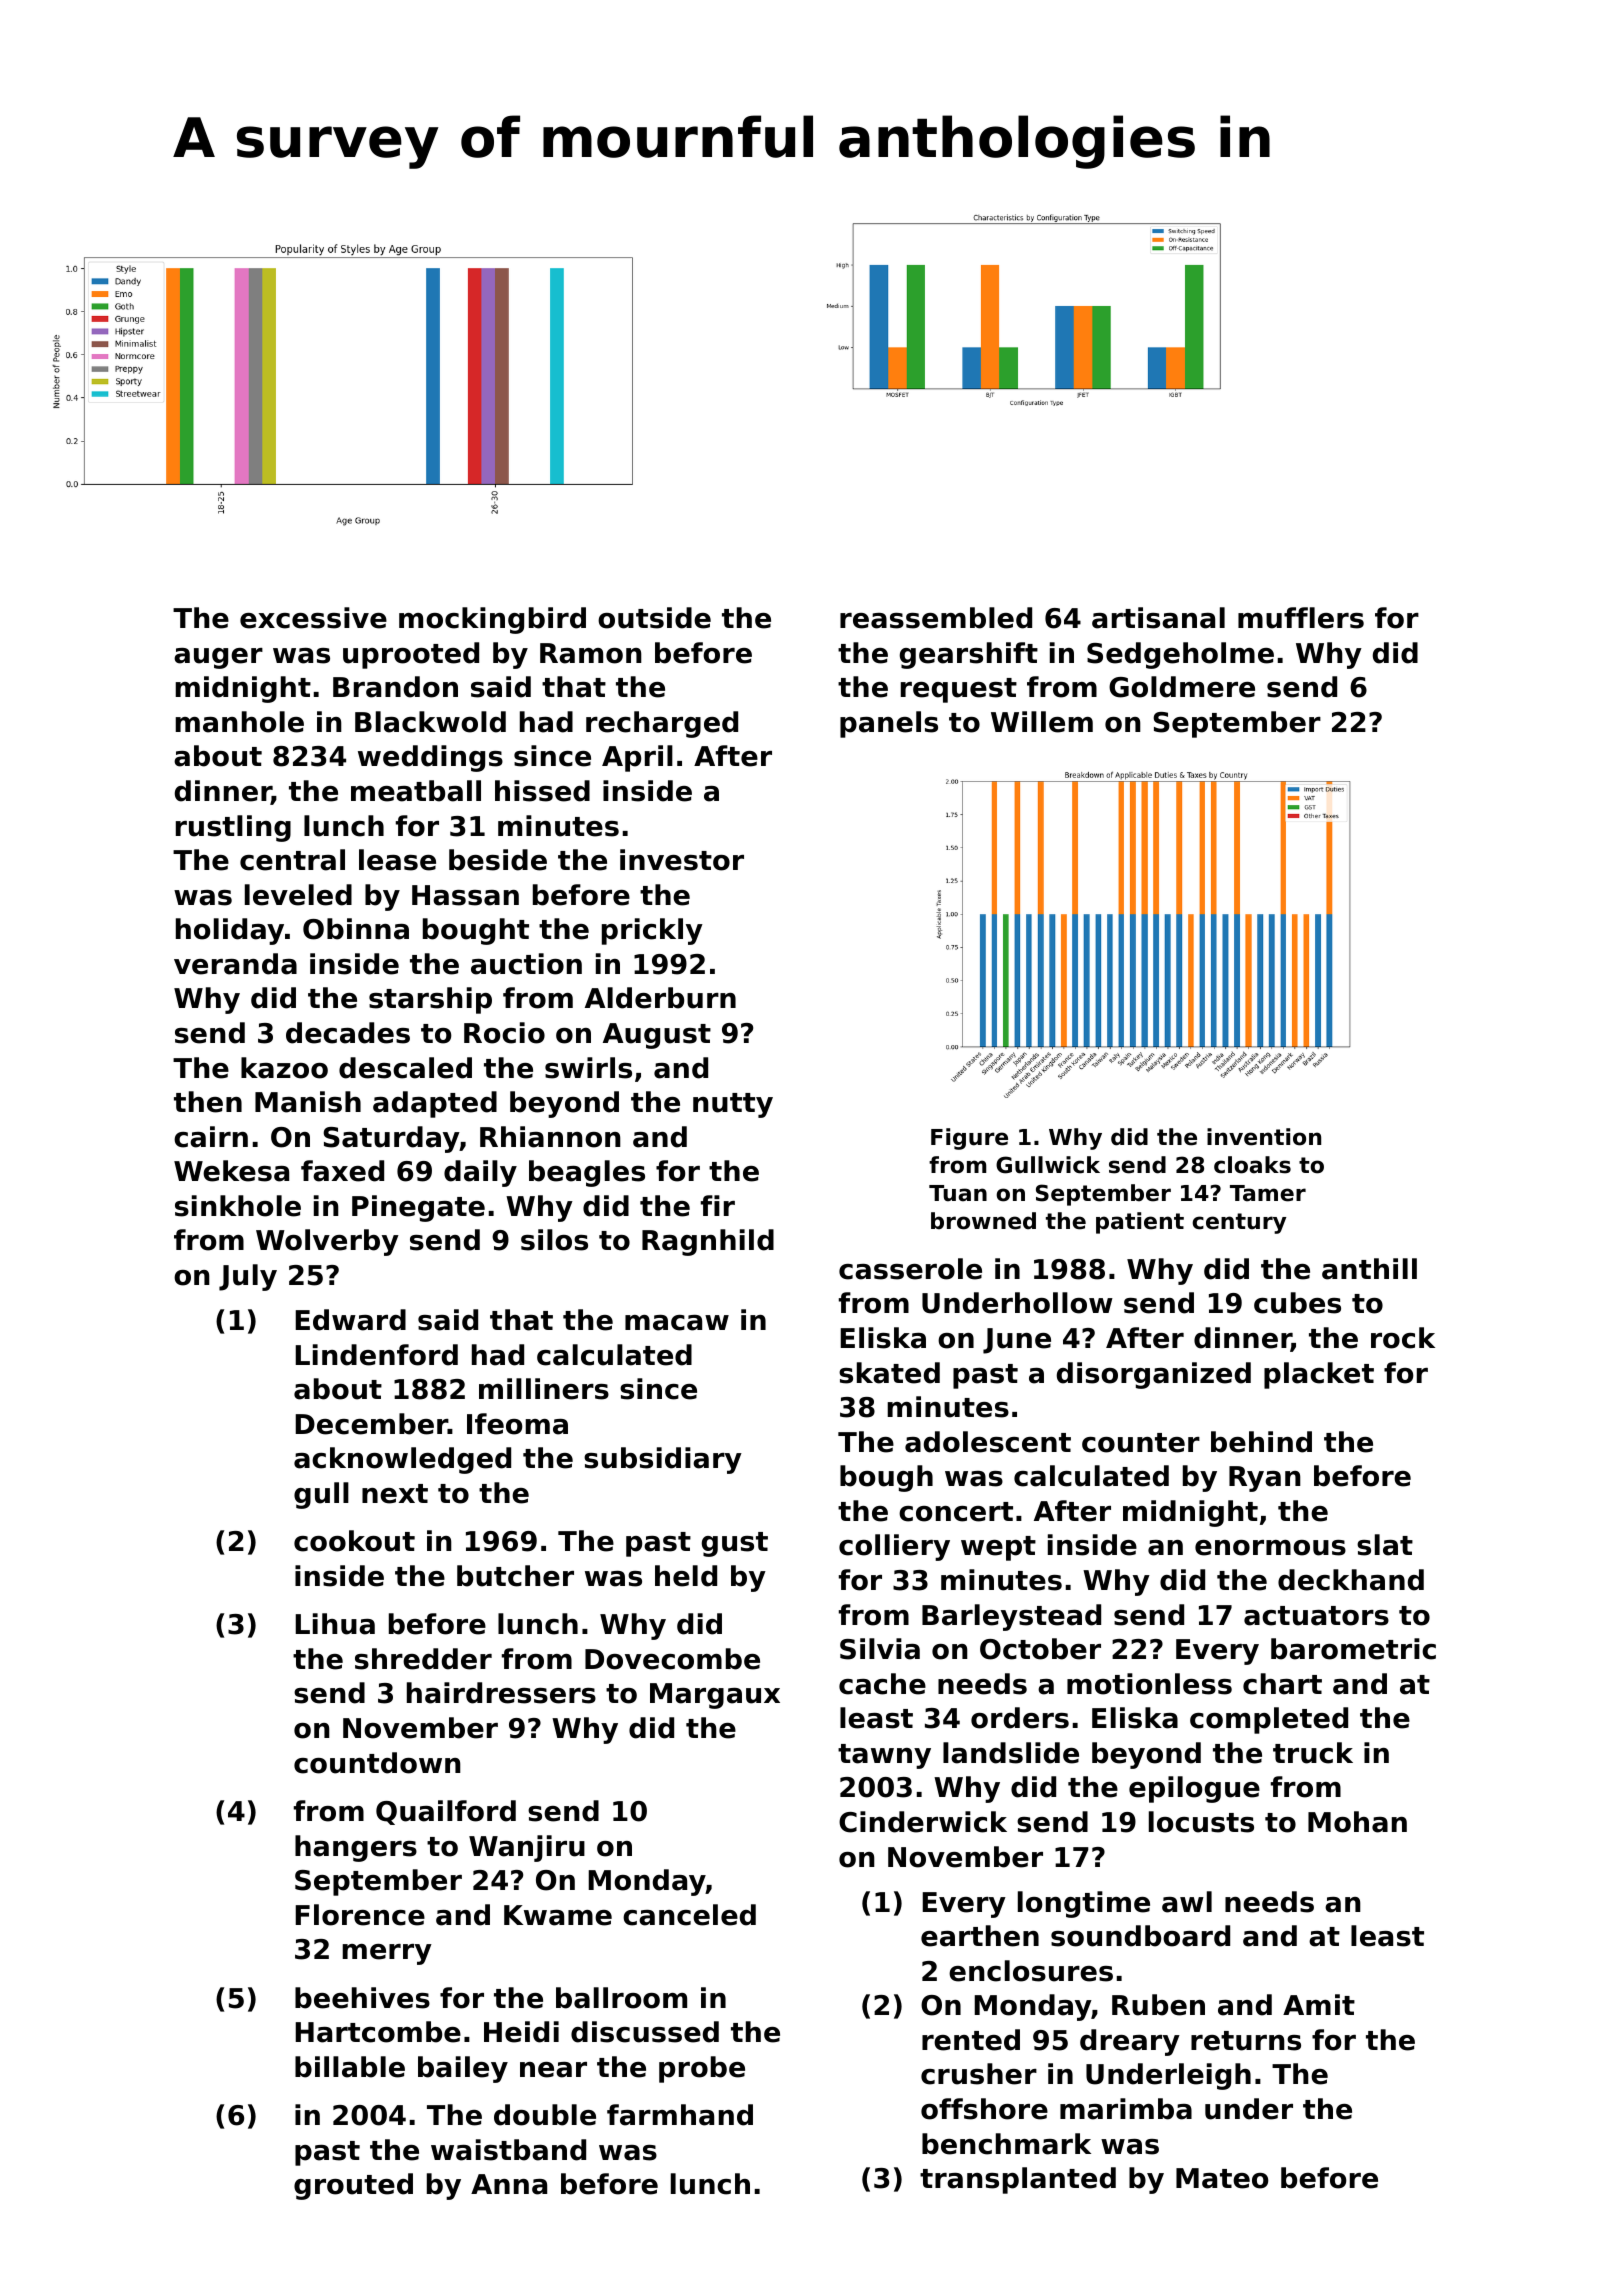 Image resolution: width=1620 pixels, height=2292 pixels. Describe the element at coordinates (1353, 1649) in the image. I see `barometric` at that location.
